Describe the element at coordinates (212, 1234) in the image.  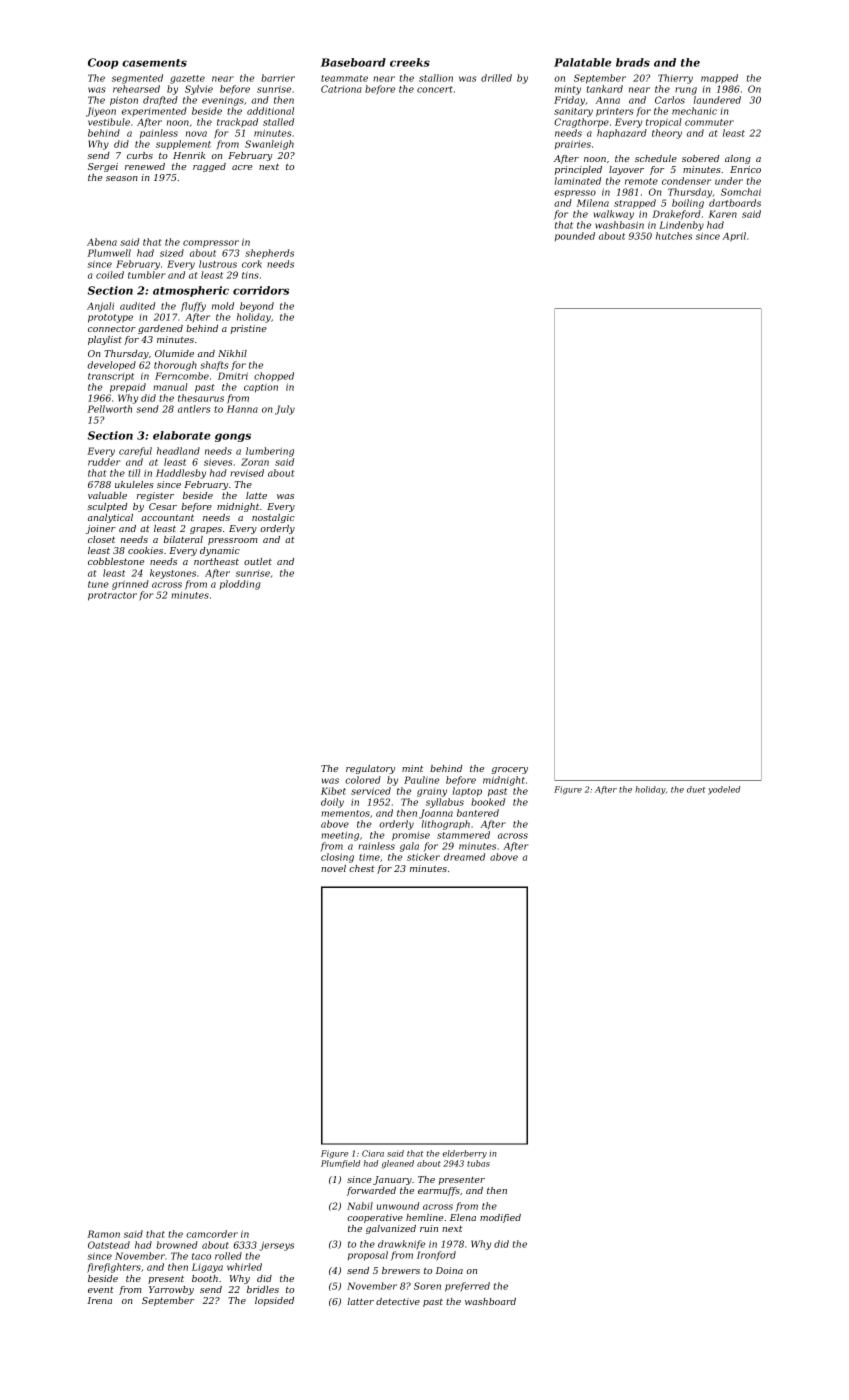
I see `camcorder` at that location.
